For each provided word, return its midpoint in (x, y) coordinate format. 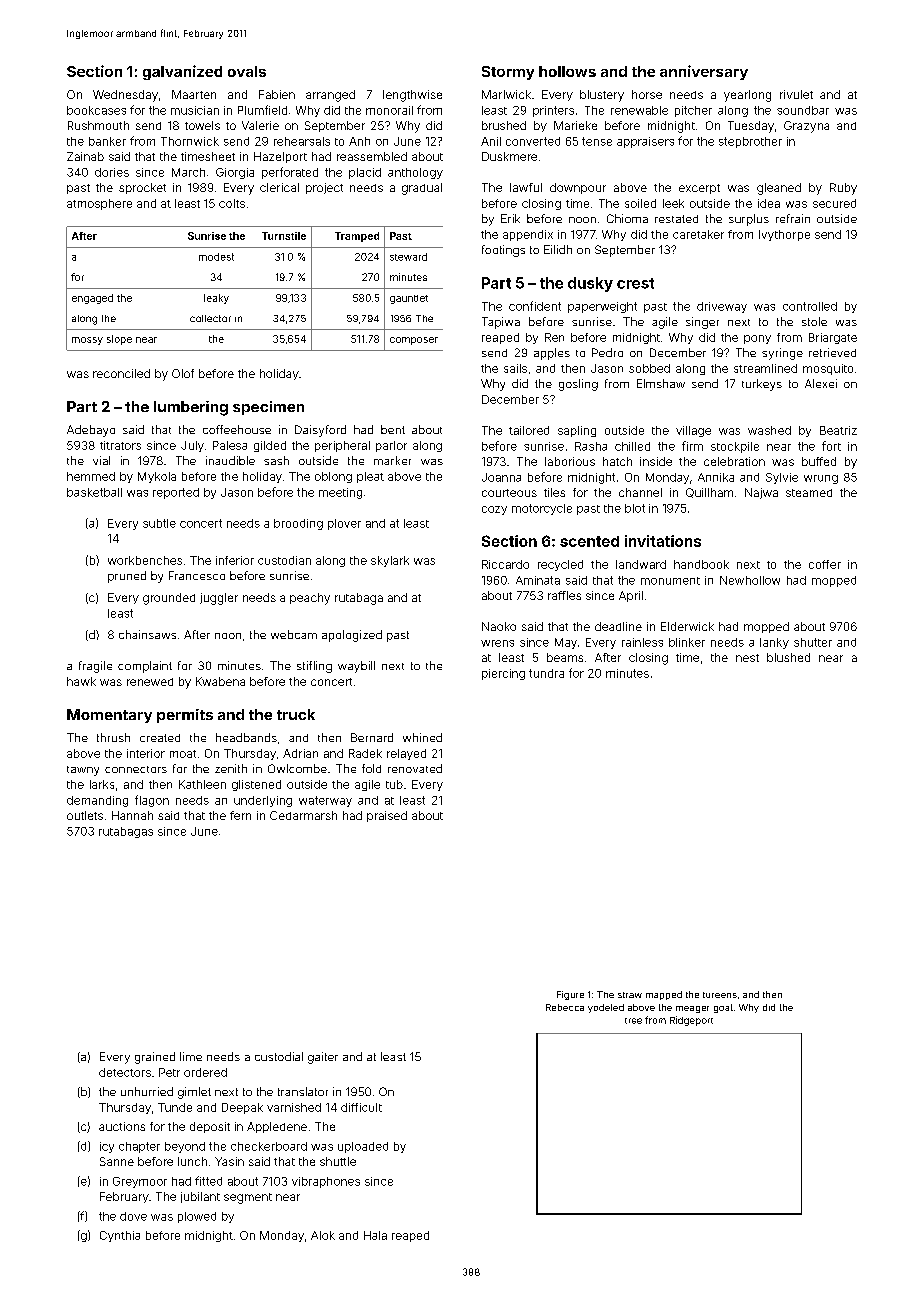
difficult (361, 1107)
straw (630, 995)
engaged (92, 299)
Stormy (508, 73)
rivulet (796, 94)
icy (107, 1147)
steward (408, 257)
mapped (664, 995)
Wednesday (125, 96)
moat (183, 754)
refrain (793, 218)
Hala (375, 1235)
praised (387, 816)
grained (155, 1058)
